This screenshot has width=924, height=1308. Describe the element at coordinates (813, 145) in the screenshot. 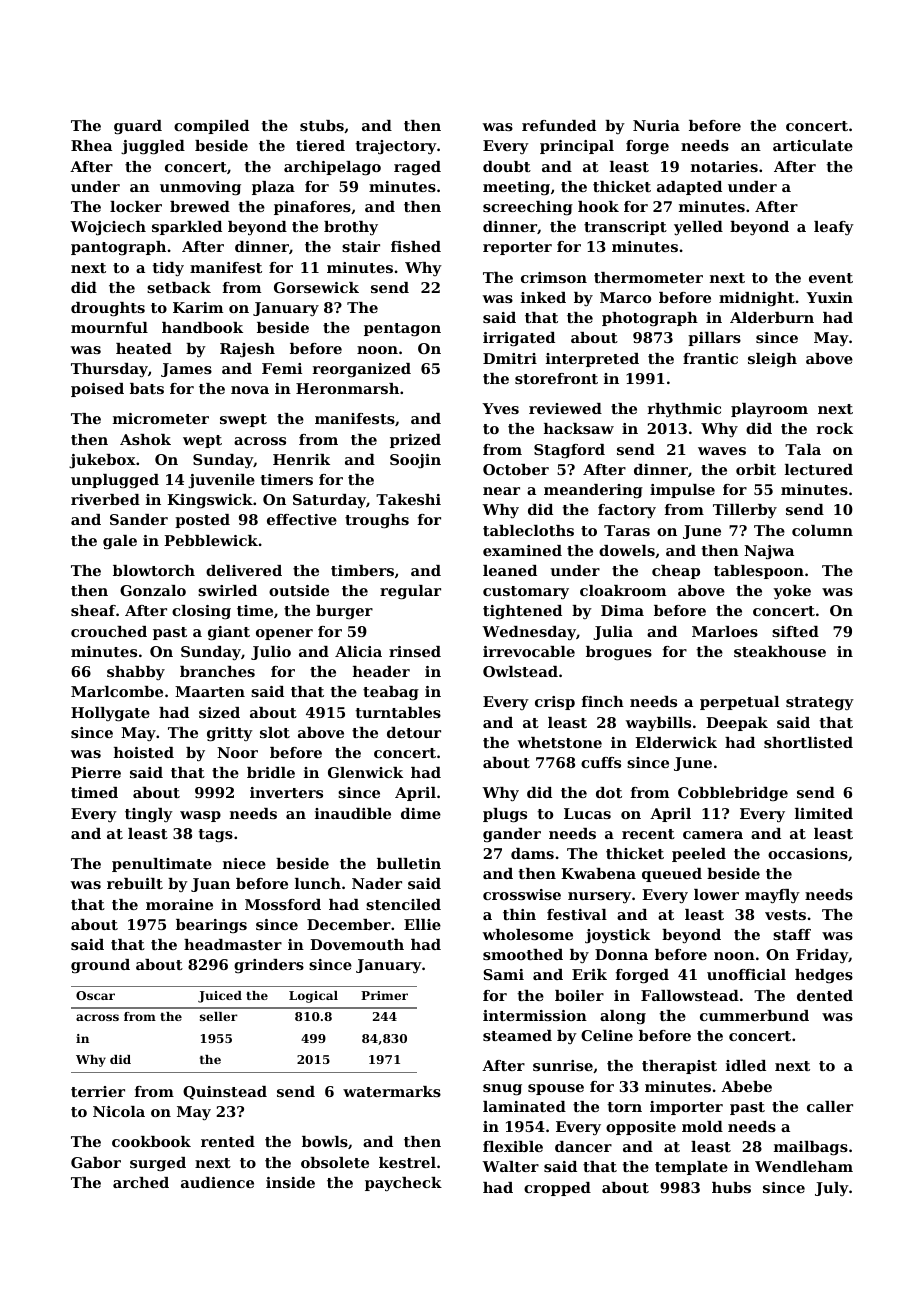

I see `articulate` at that location.
